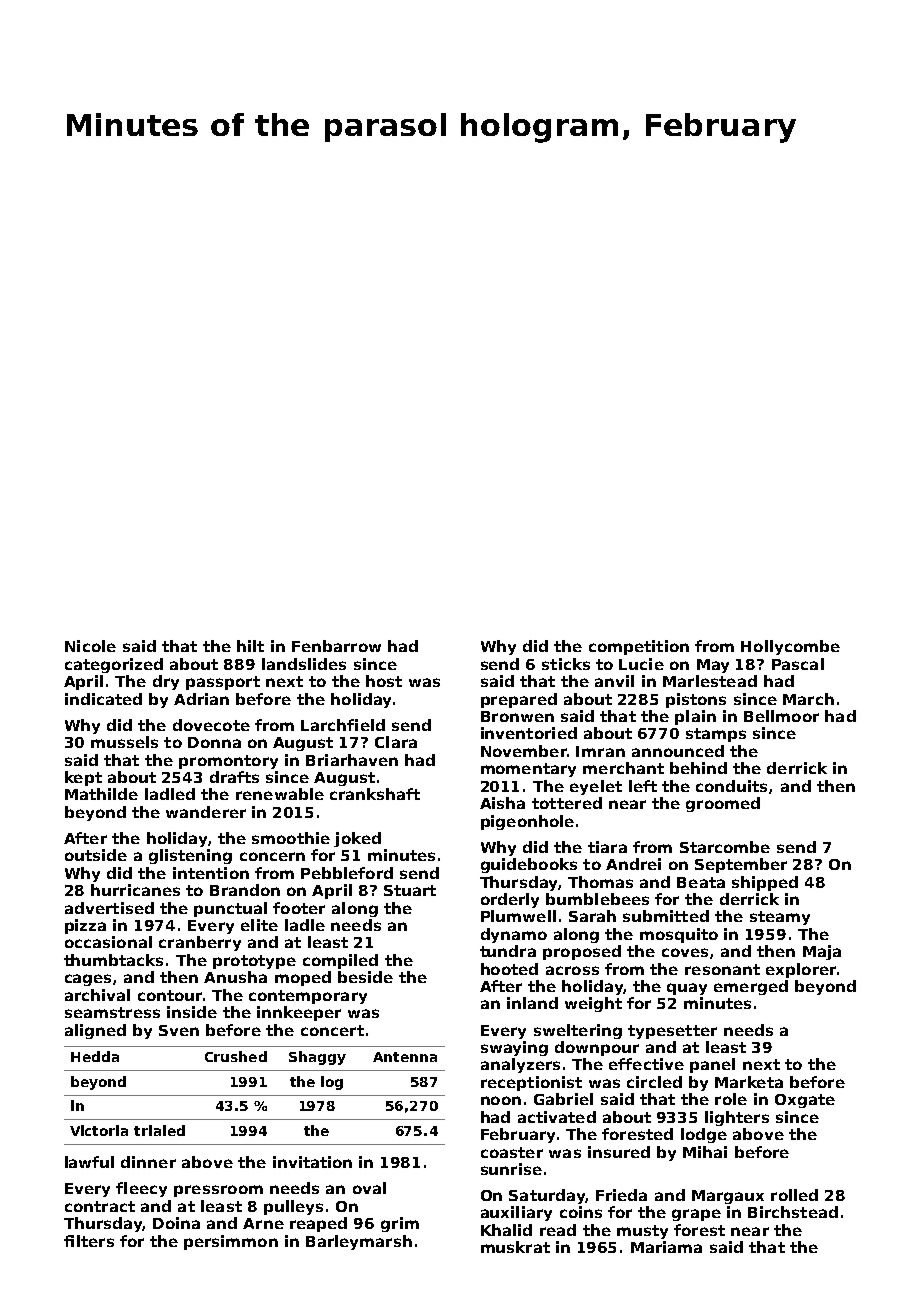  What do you see at coordinates (808, 699) in the screenshot?
I see `March` at bounding box center [808, 699].
